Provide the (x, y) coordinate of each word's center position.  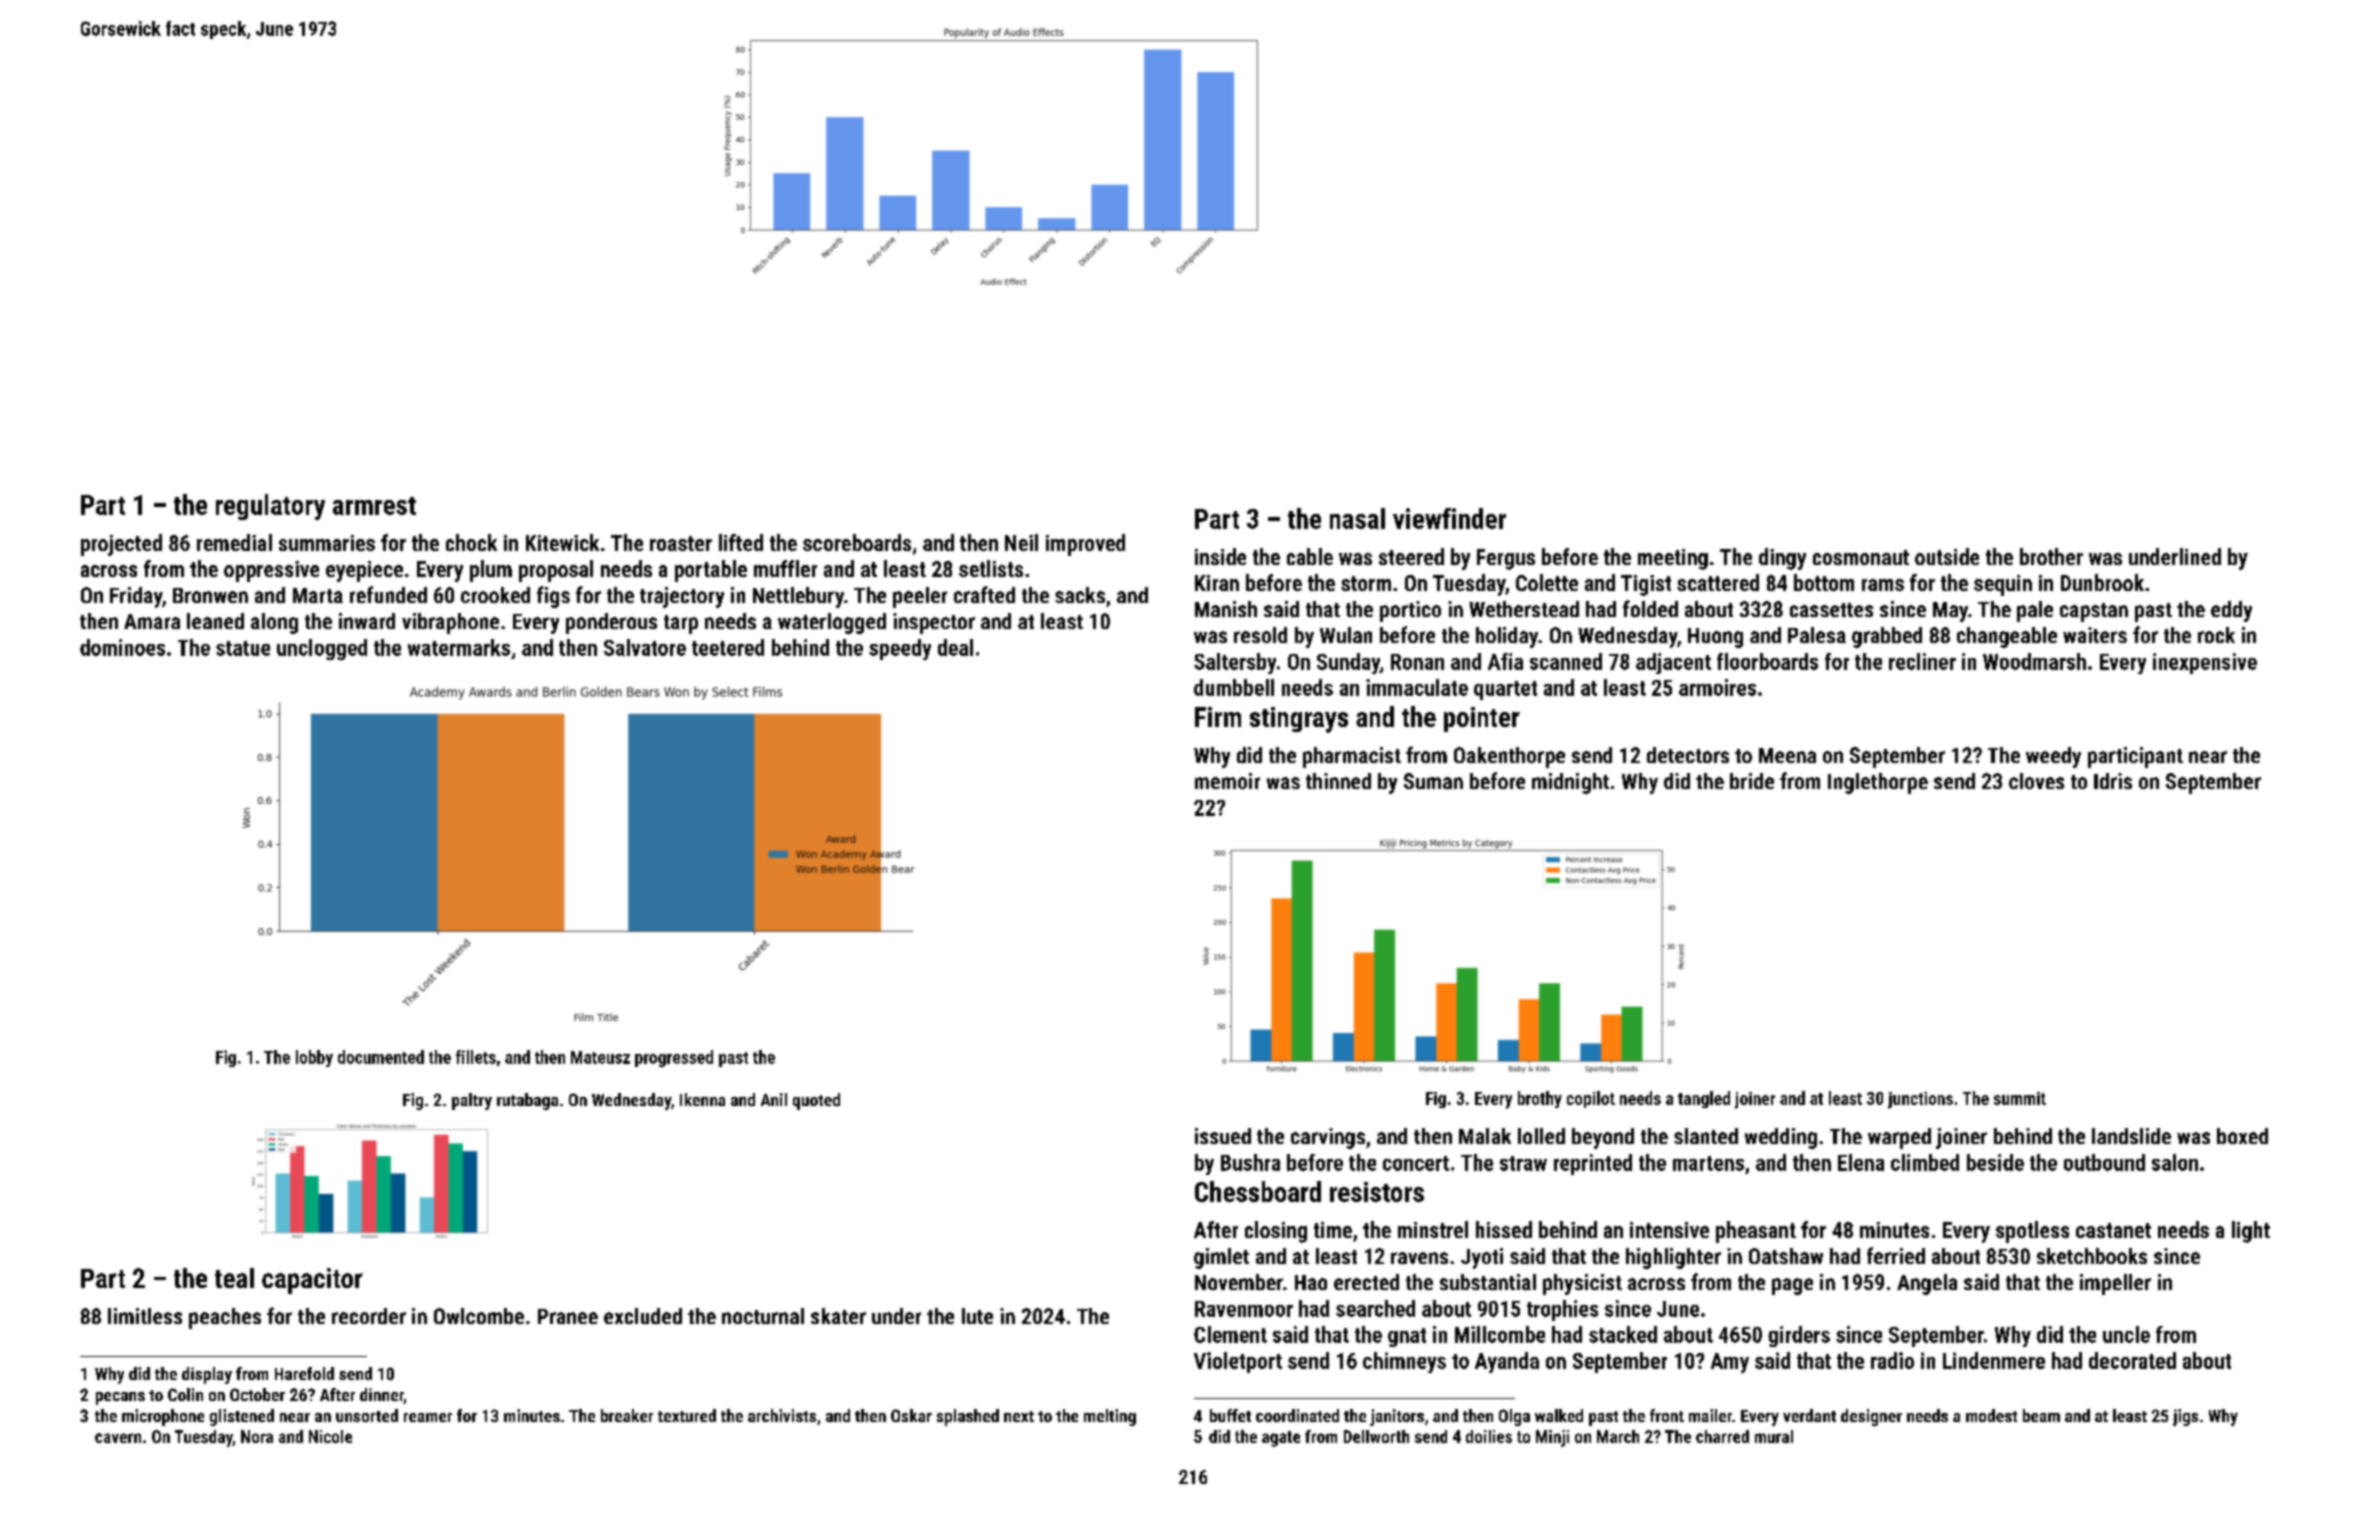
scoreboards (857, 542)
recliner (1922, 661)
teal (234, 1278)
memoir (1227, 781)
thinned (1338, 781)
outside (1947, 556)
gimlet (1221, 1258)
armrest (374, 506)
